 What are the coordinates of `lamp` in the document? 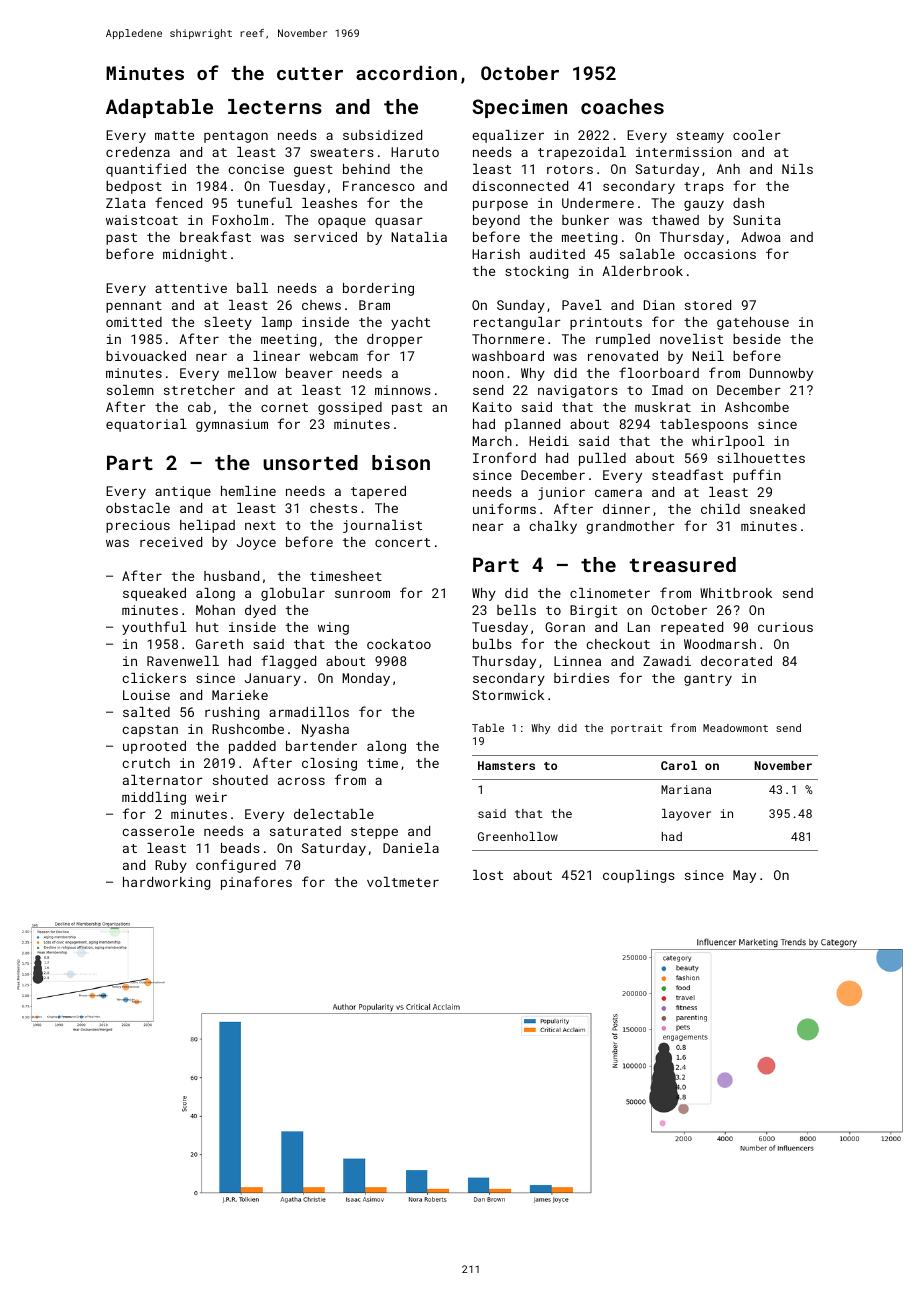 It's located at (277, 323).
